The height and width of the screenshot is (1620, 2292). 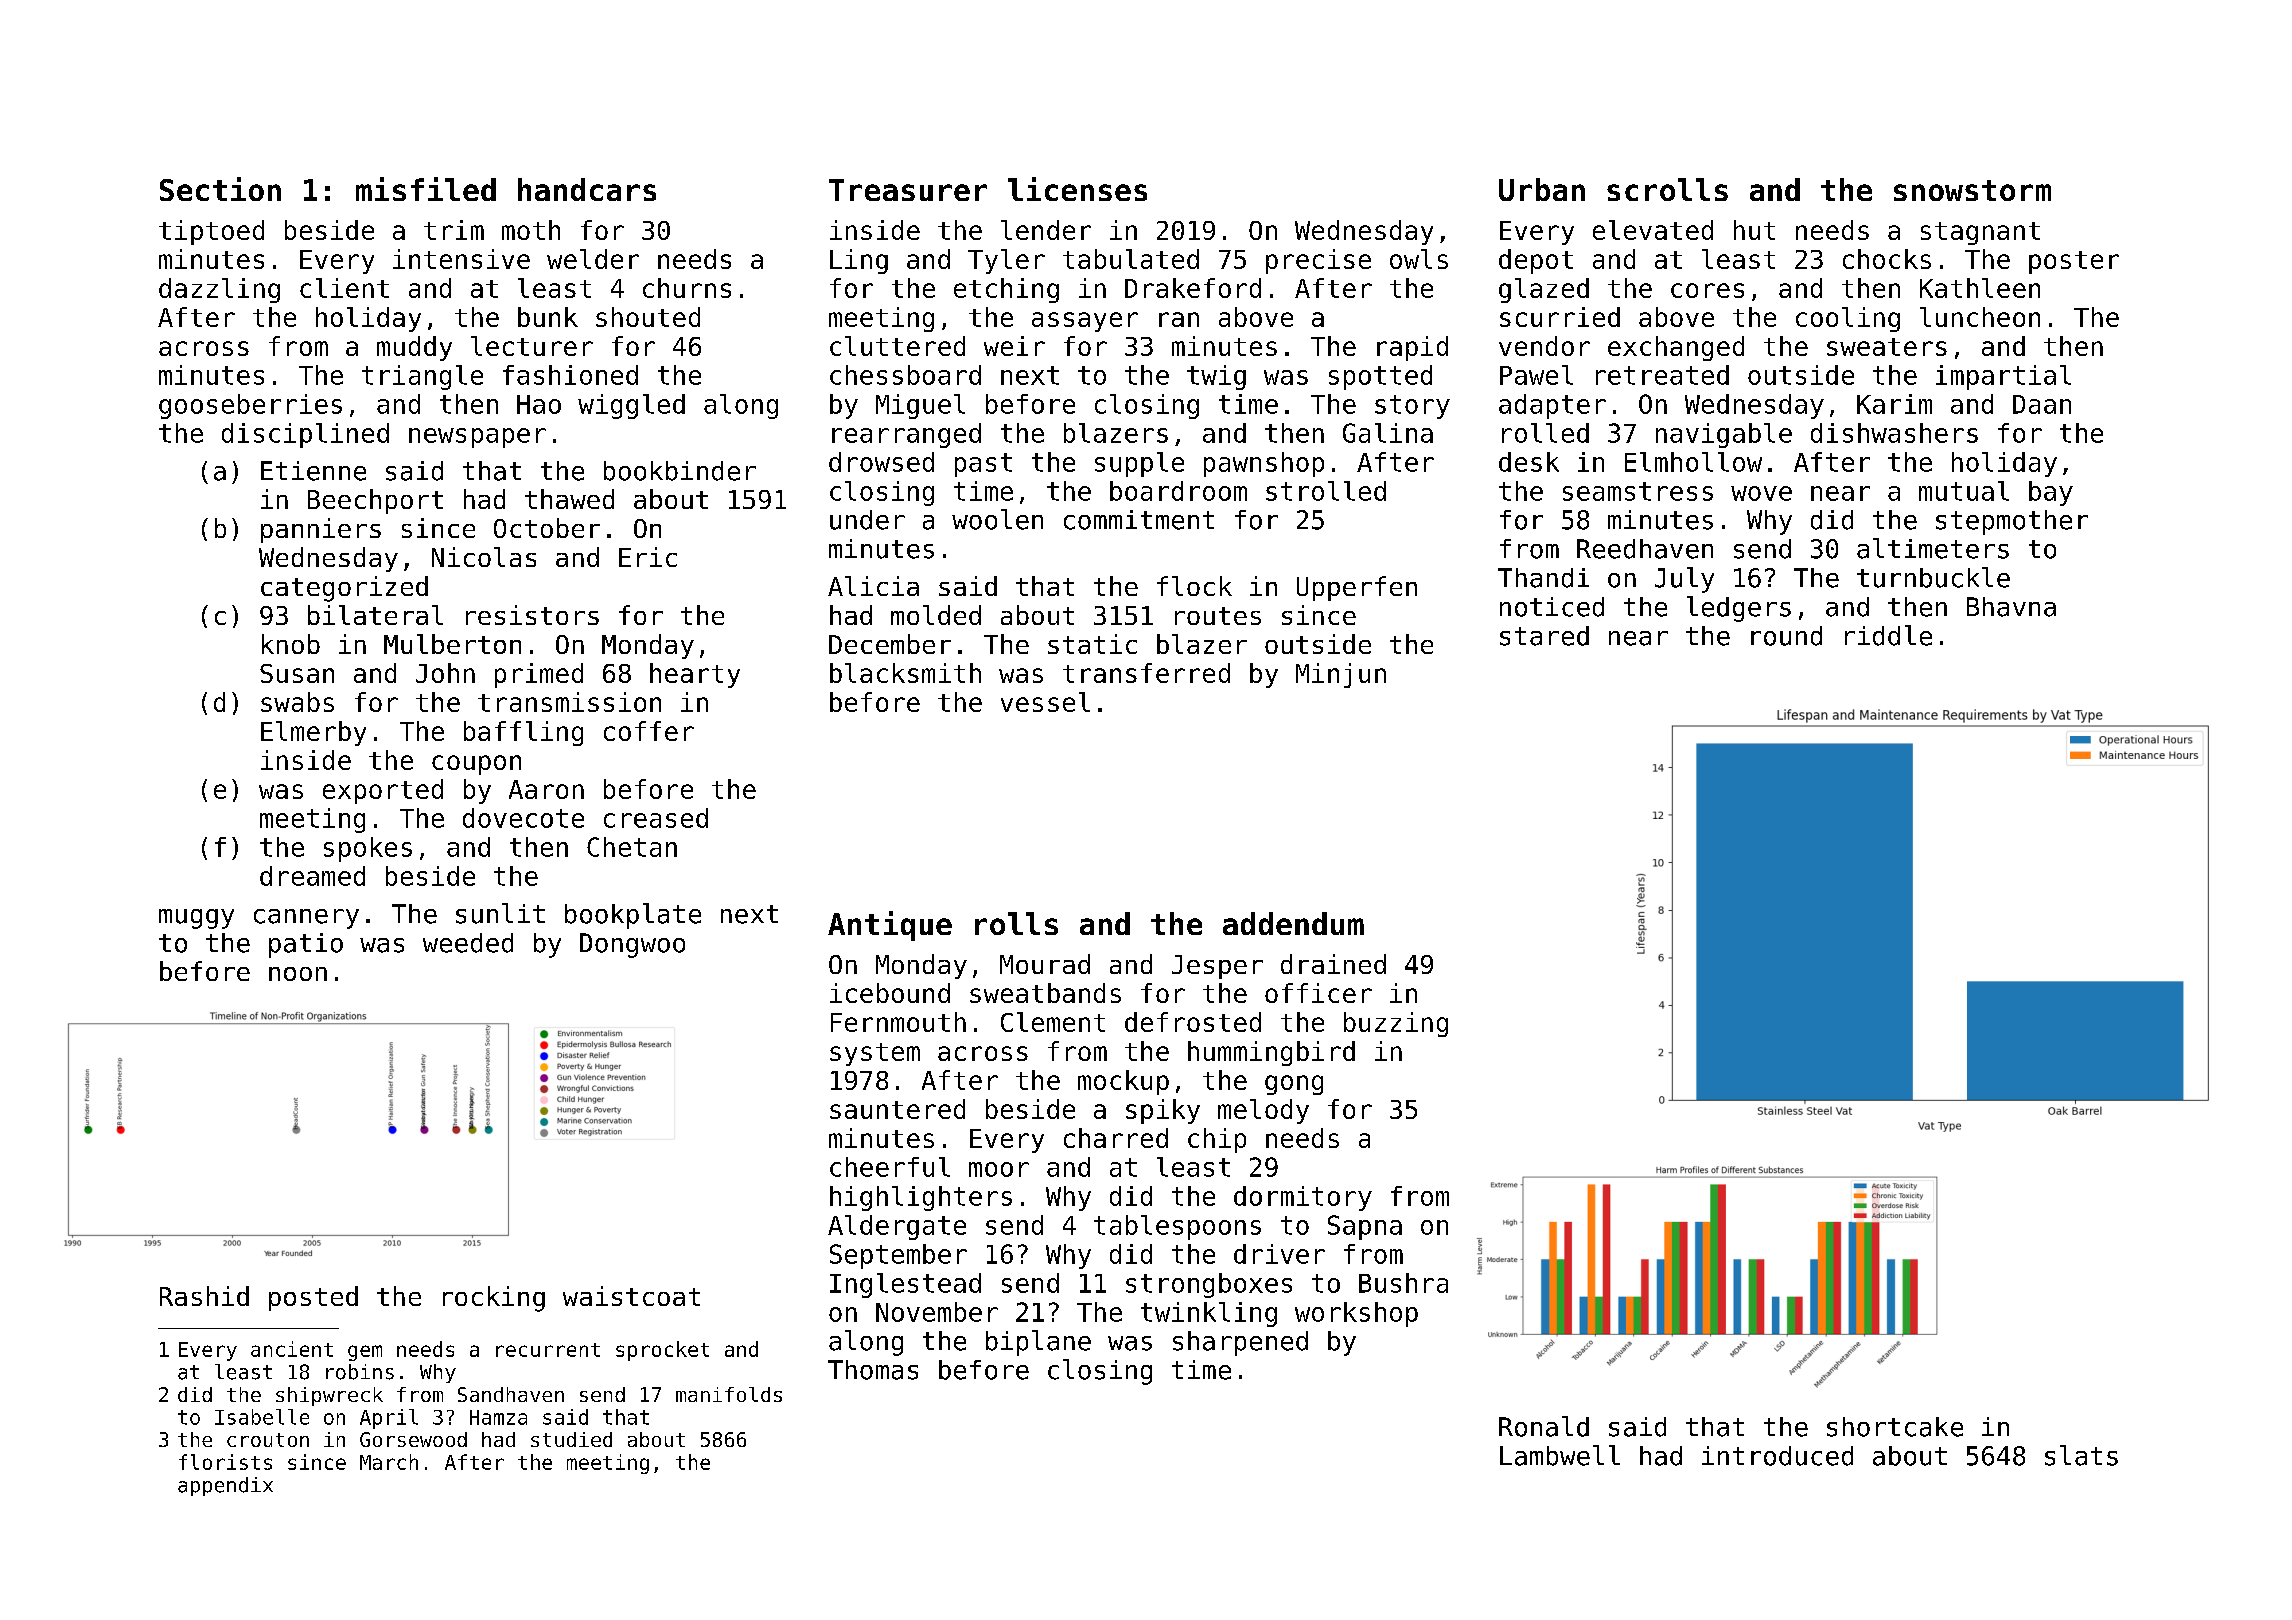 What do you see at coordinates (890, 1167) in the screenshot?
I see `cheerful` at bounding box center [890, 1167].
